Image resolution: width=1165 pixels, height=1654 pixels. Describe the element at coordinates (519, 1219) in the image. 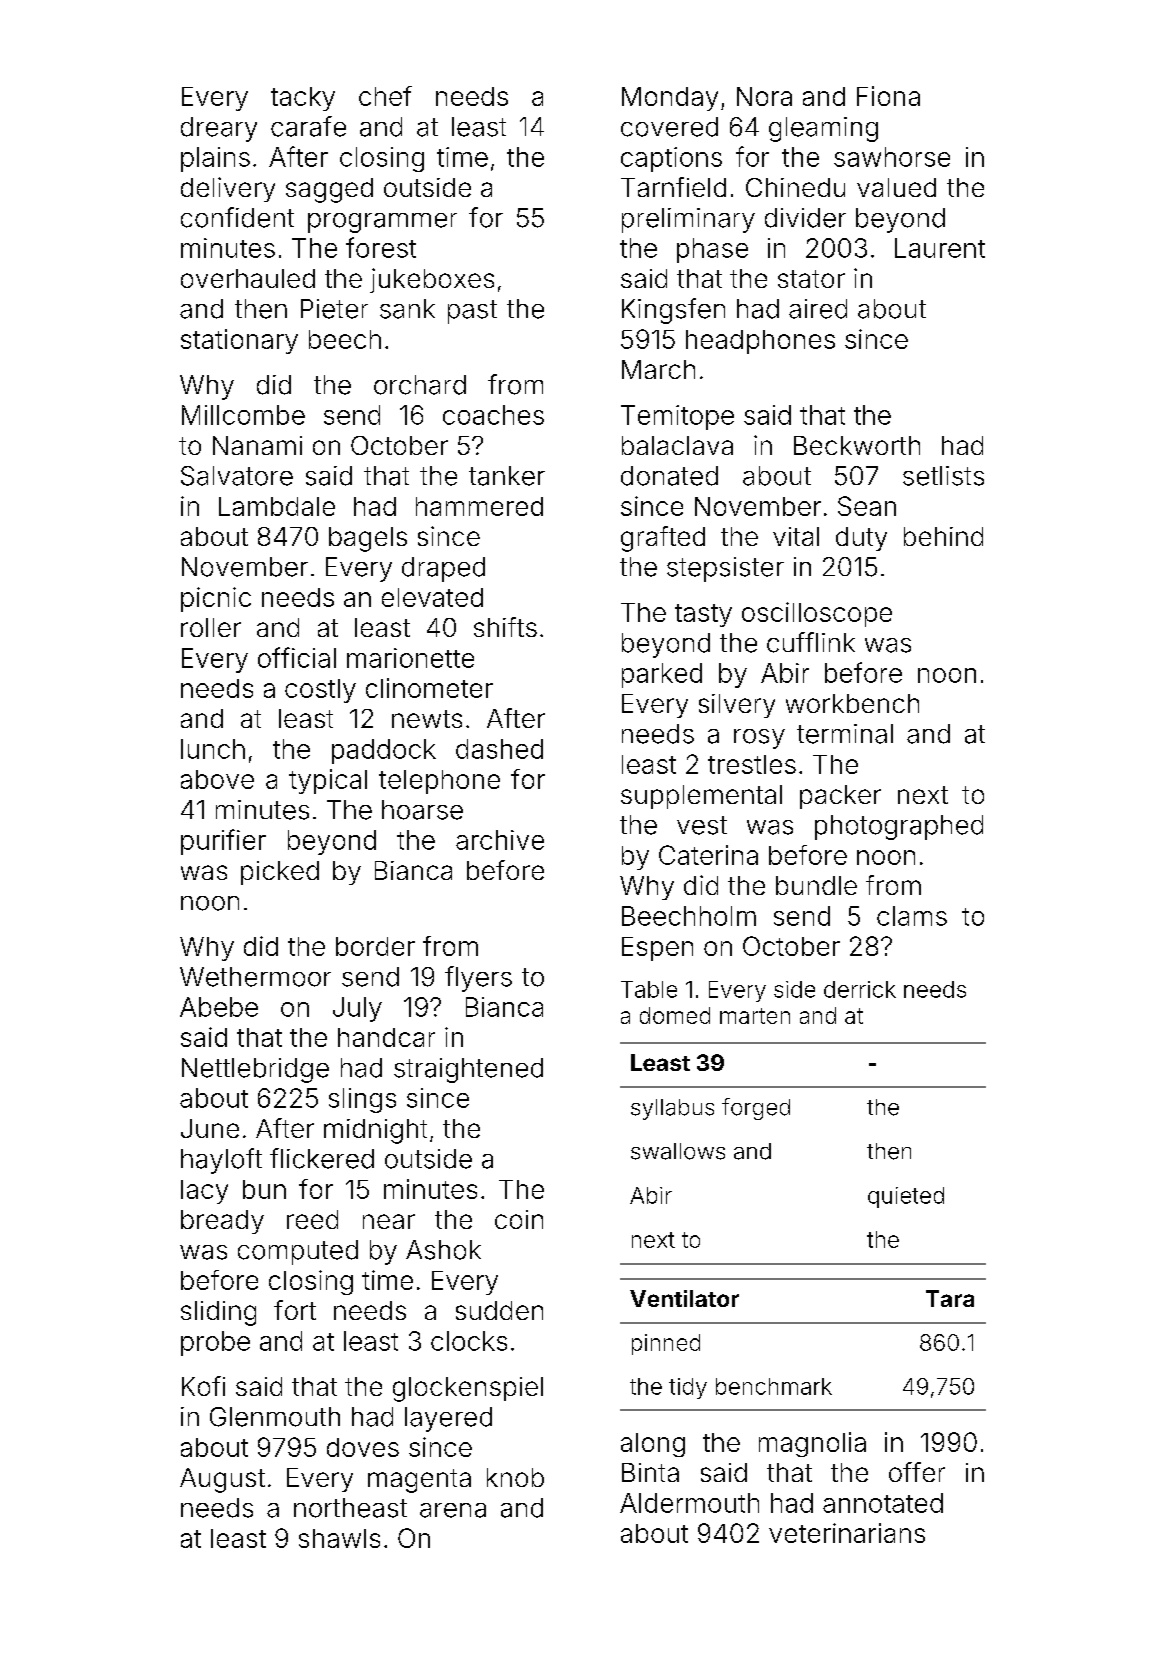

I see `coin` at that location.
